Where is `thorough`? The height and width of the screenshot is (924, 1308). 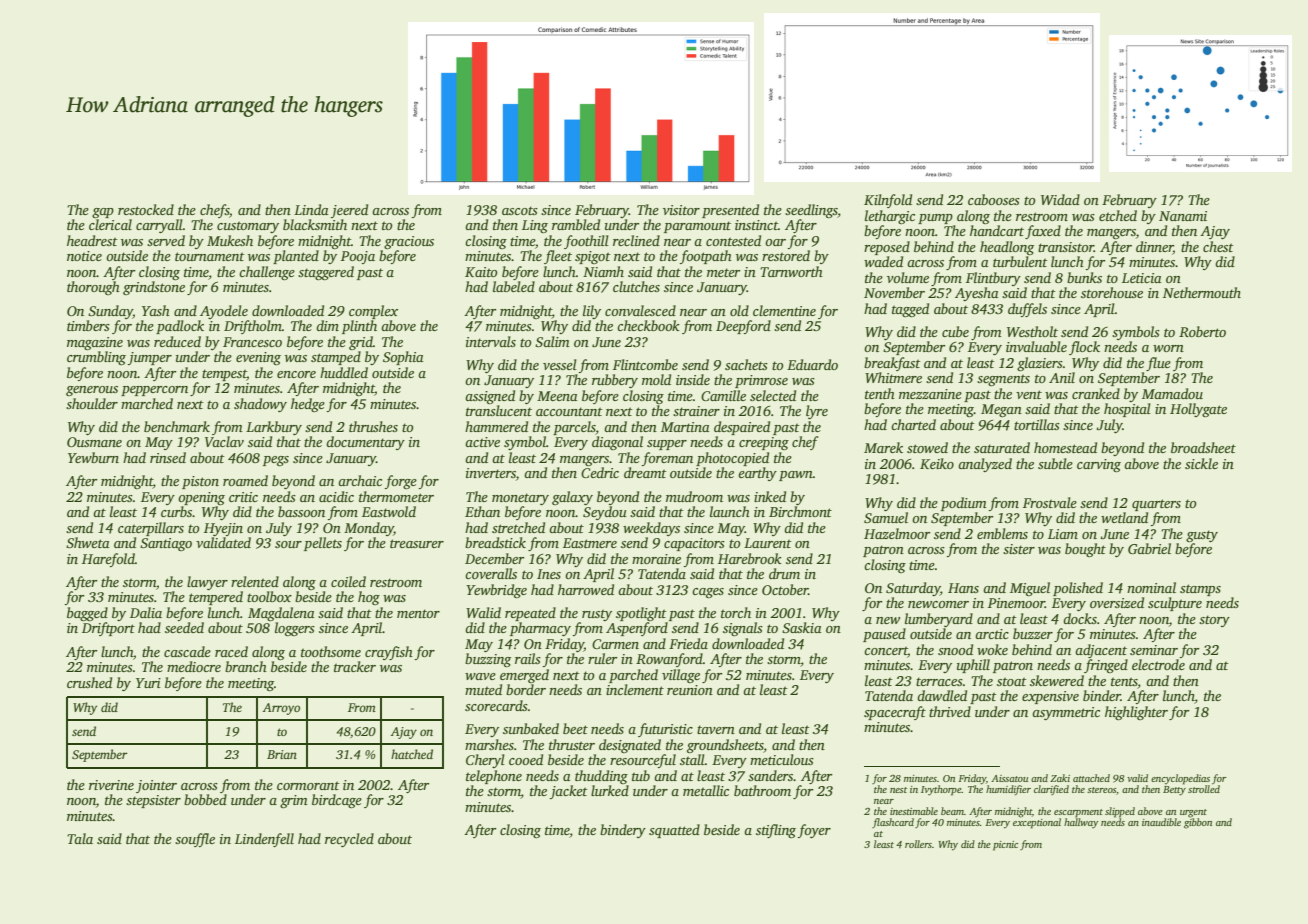
thorough is located at coordinates (93, 288).
